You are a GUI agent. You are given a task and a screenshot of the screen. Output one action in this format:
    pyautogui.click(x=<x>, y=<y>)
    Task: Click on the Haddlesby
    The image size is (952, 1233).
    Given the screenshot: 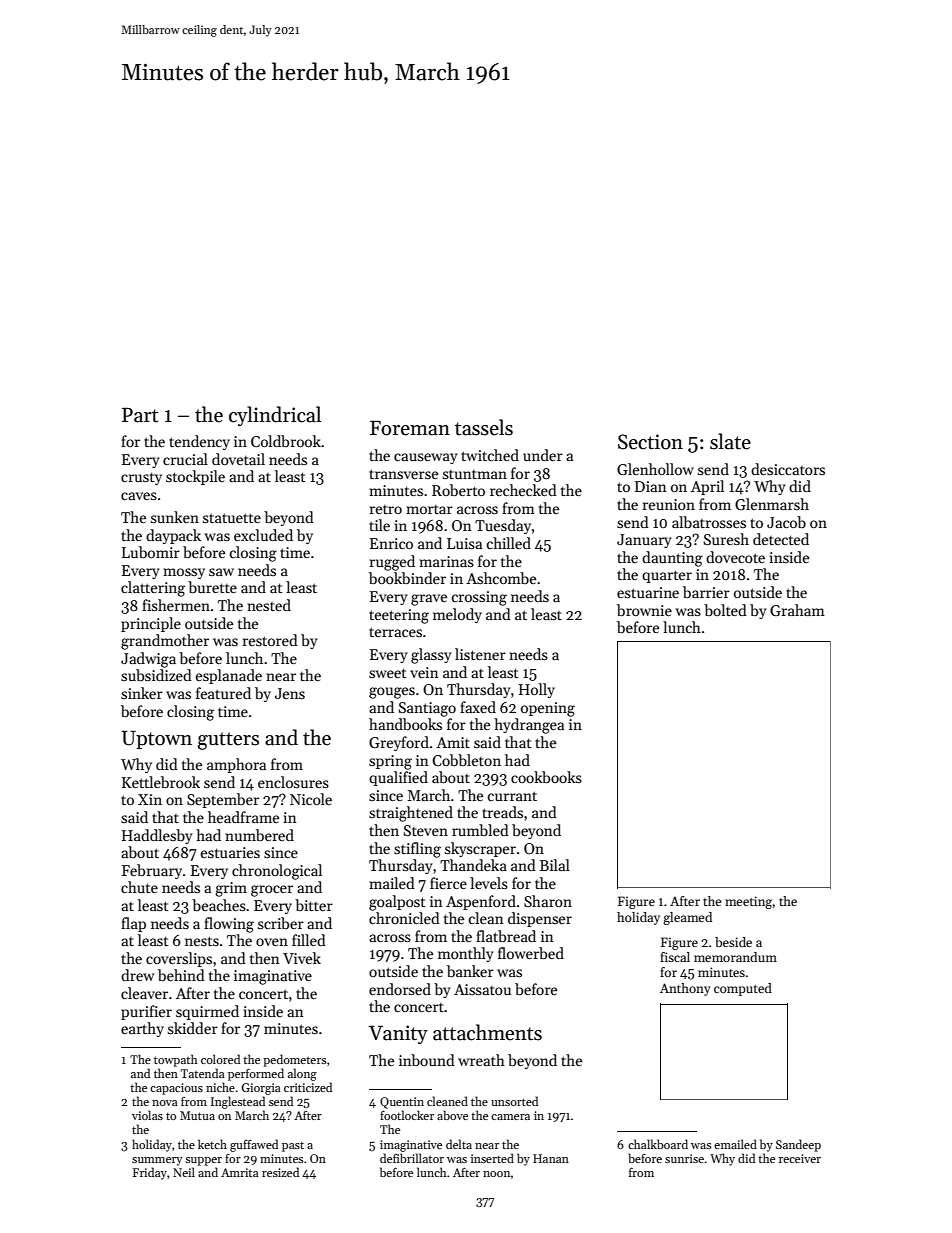 What is the action you would take?
    pyautogui.click(x=157, y=836)
